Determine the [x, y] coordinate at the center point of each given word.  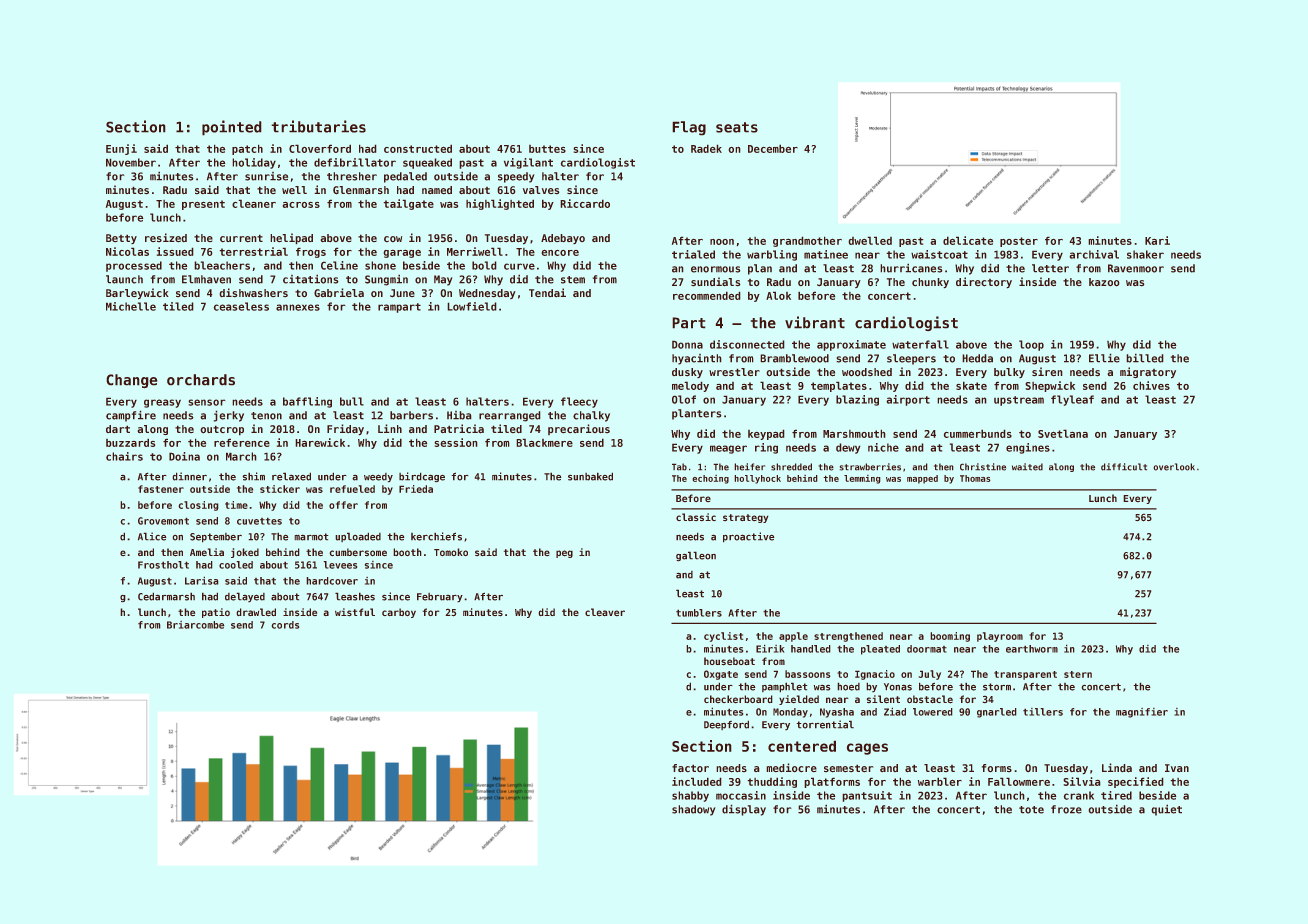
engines [1028, 448]
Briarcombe [195, 625]
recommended [706, 296]
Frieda [416, 489]
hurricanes [911, 268]
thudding [772, 782]
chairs [124, 456]
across [301, 205]
